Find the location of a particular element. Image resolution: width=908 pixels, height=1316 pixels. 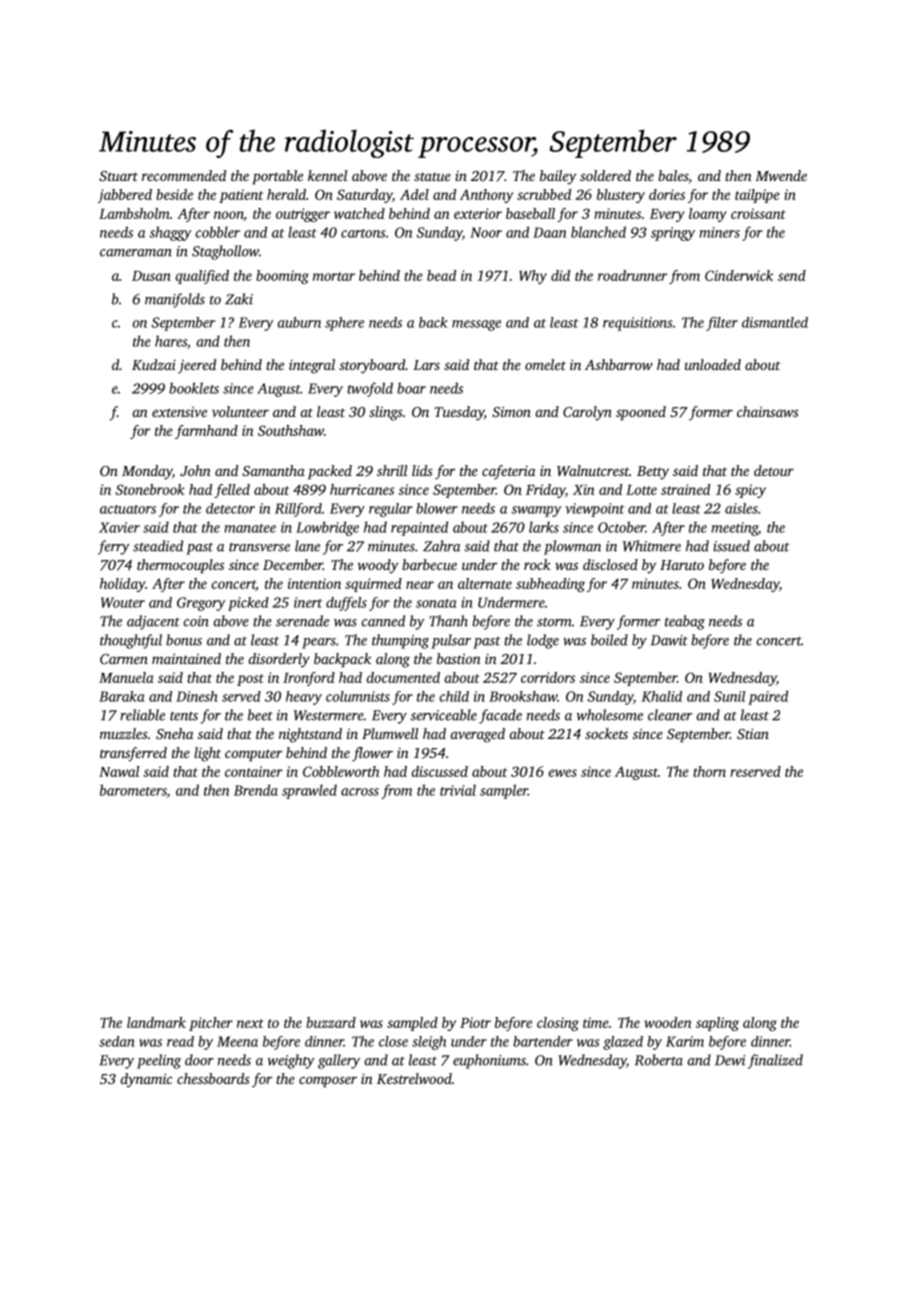

landmark is located at coordinates (156, 1022).
